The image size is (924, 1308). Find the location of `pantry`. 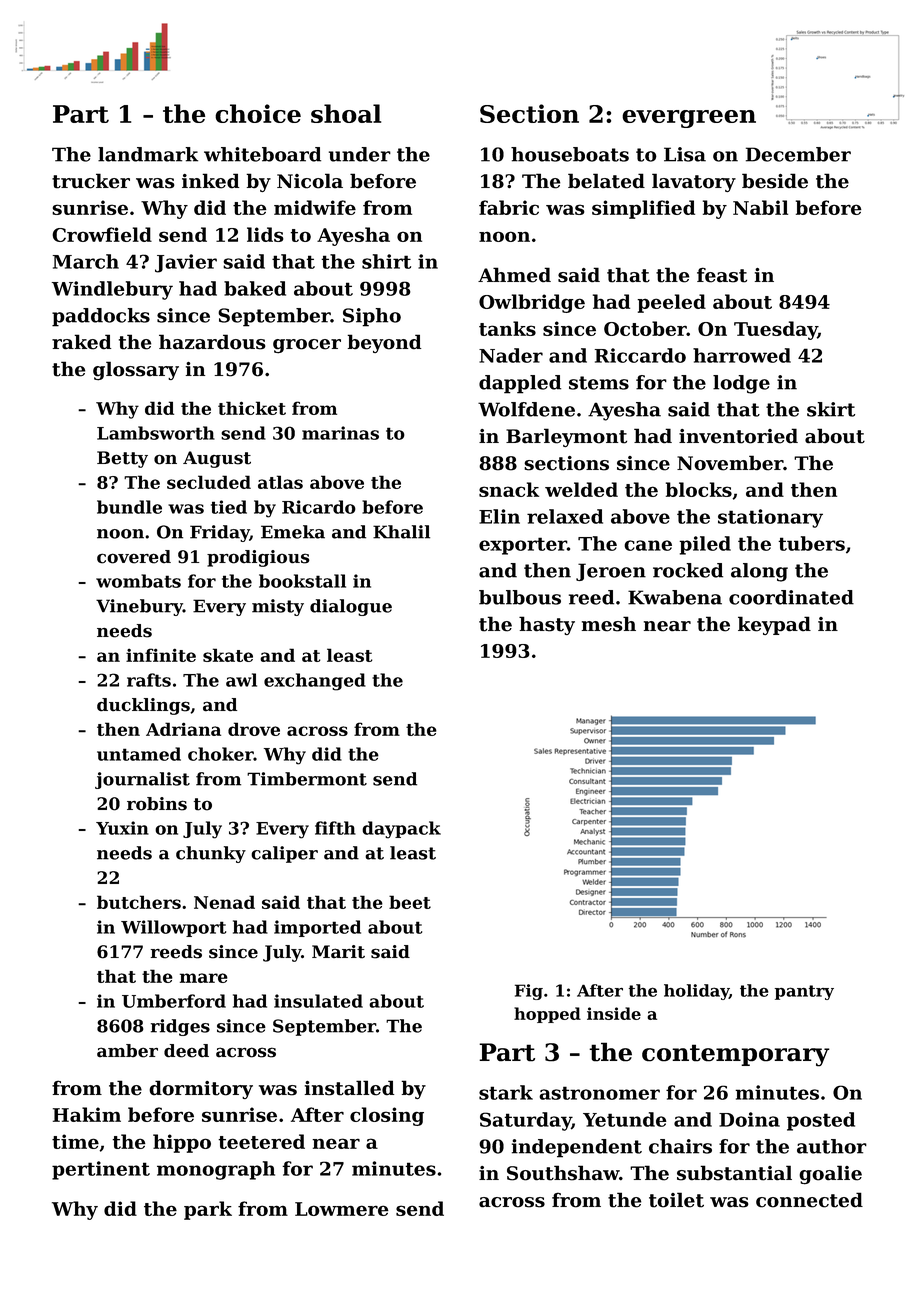

pantry is located at coordinates (804, 992).
